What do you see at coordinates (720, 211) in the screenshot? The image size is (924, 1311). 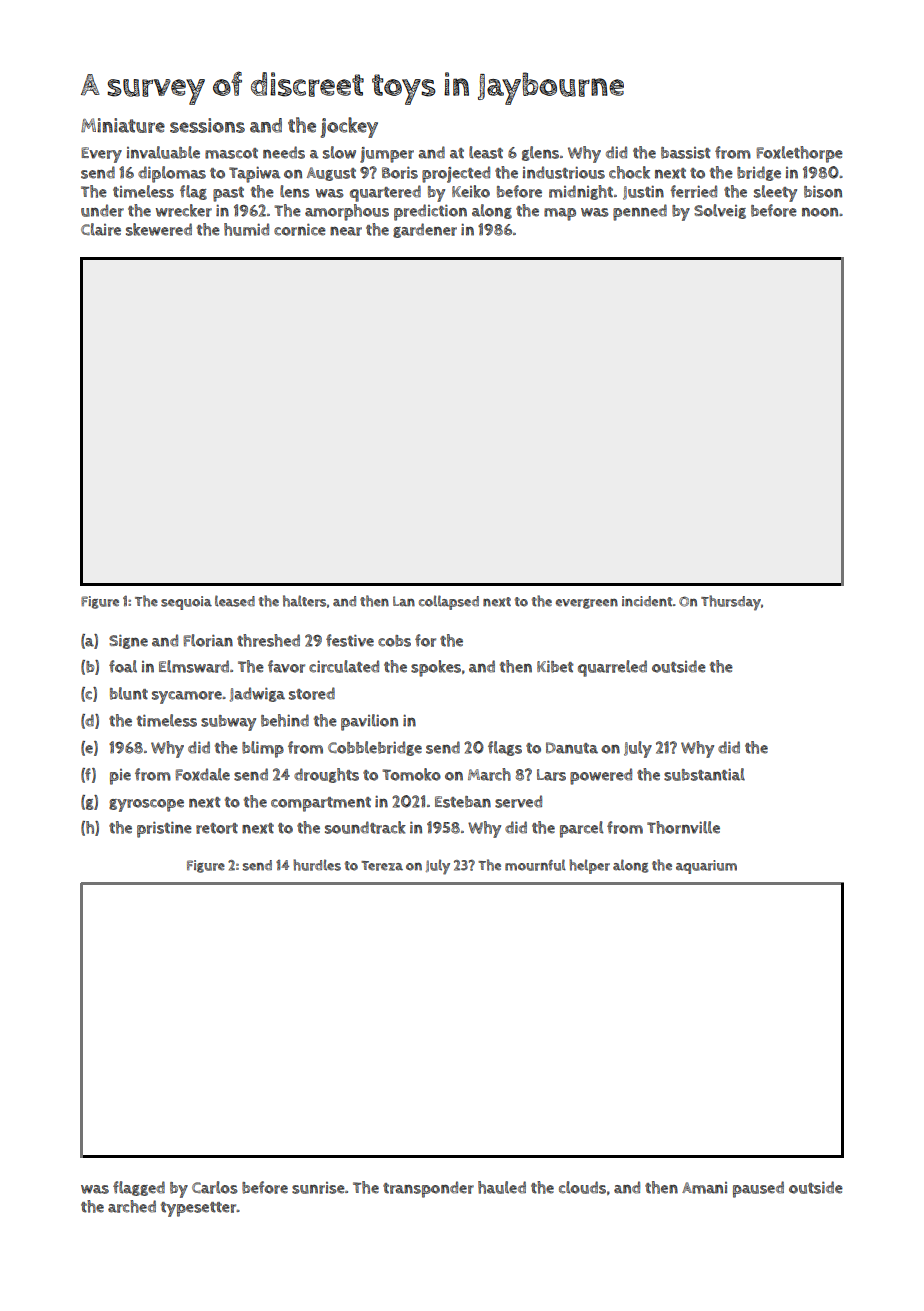 I see `Solveig` at bounding box center [720, 211].
